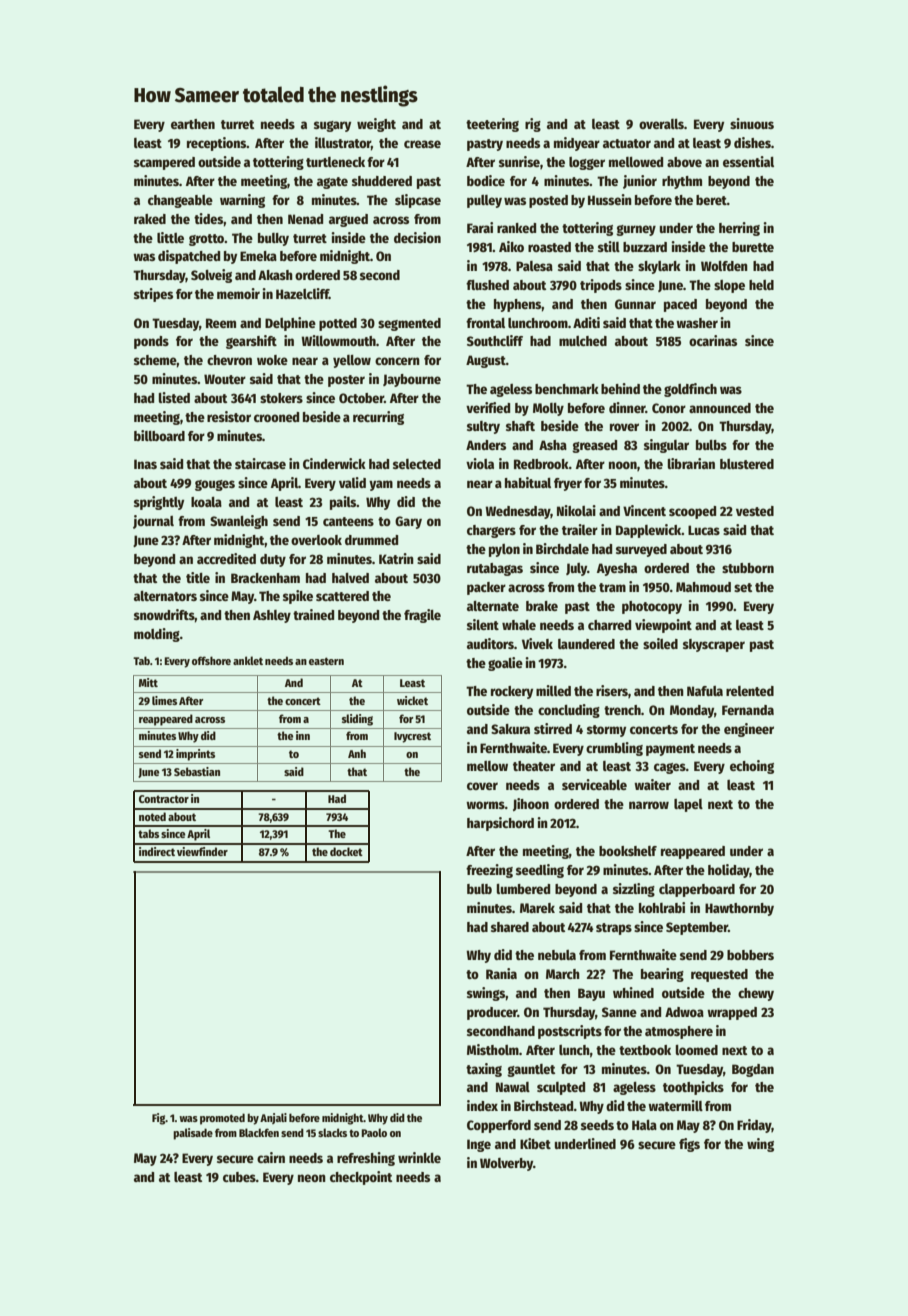 Image resolution: width=908 pixels, height=1316 pixels. I want to click on argued, so click(348, 220).
